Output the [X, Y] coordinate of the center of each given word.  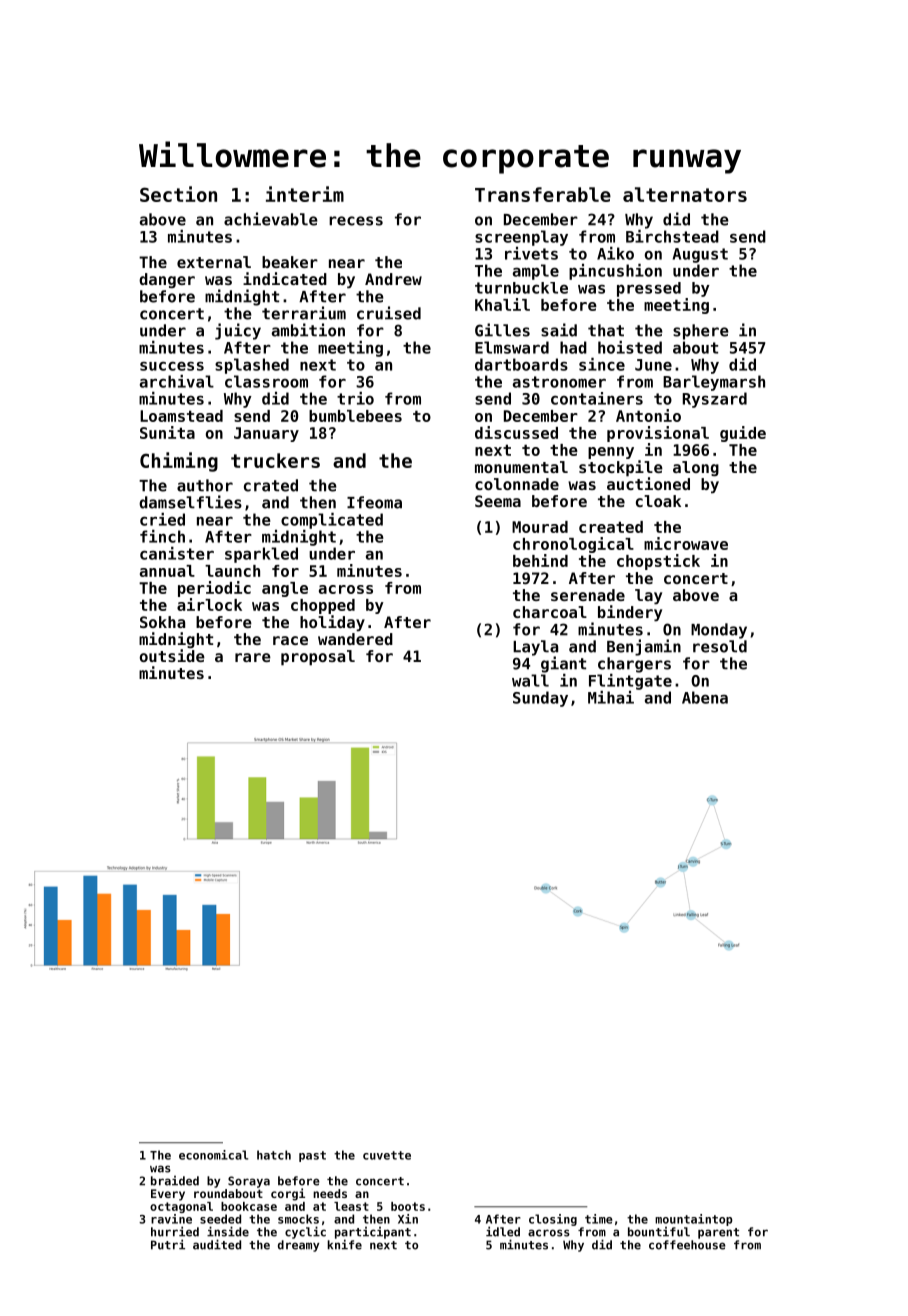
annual [167, 571]
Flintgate [630, 682]
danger [167, 280]
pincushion [615, 272]
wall [530, 680]
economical [213, 1155]
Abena [705, 697]
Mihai [611, 697]
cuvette [387, 1155]
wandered [355, 639]
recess [356, 221]
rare [253, 657]
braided [175, 1180]
